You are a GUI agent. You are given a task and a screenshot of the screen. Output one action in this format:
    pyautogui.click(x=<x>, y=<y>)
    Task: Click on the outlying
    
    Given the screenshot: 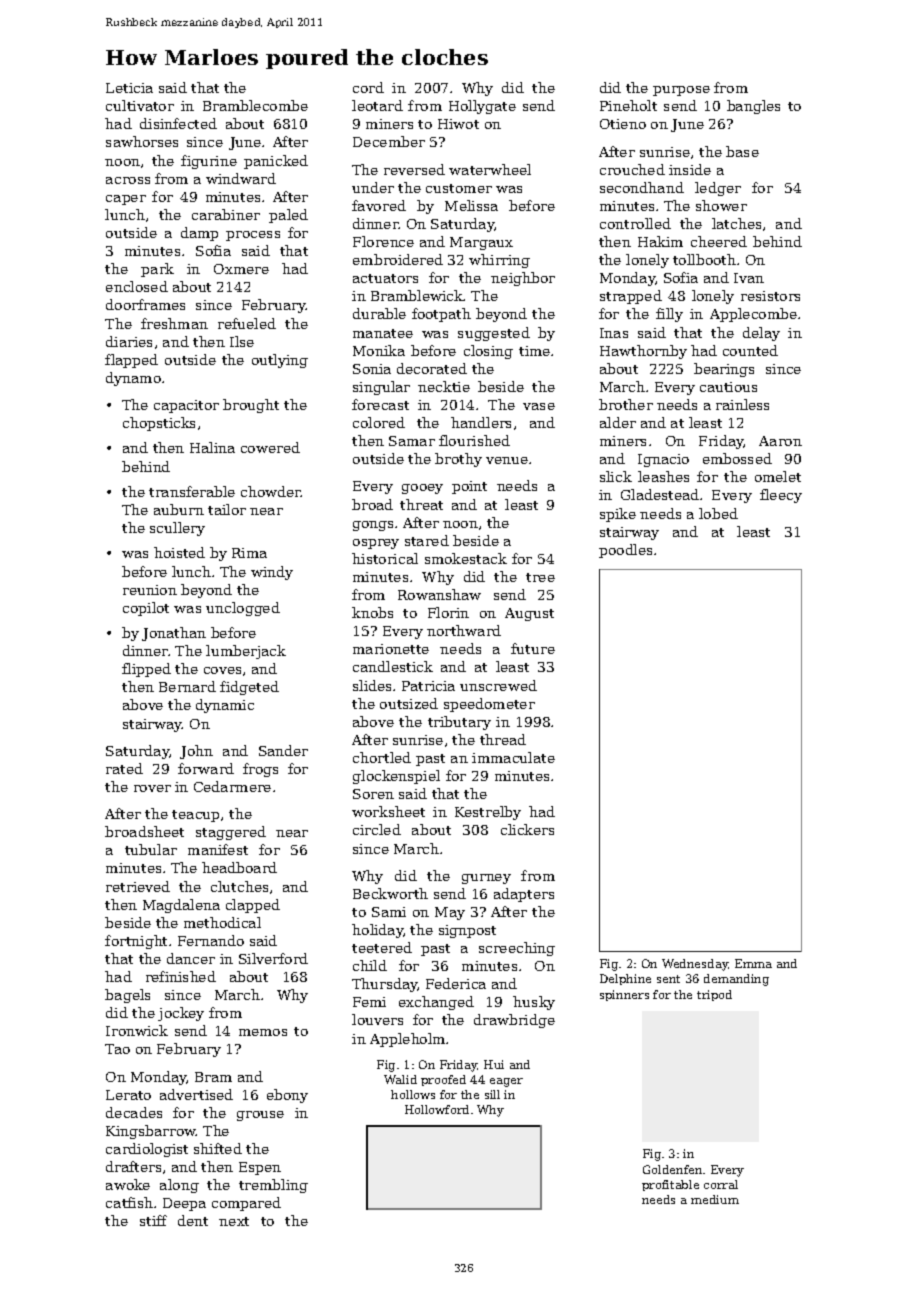 What is the action you would take?
    pyautogui.click(x=280, y=361)
